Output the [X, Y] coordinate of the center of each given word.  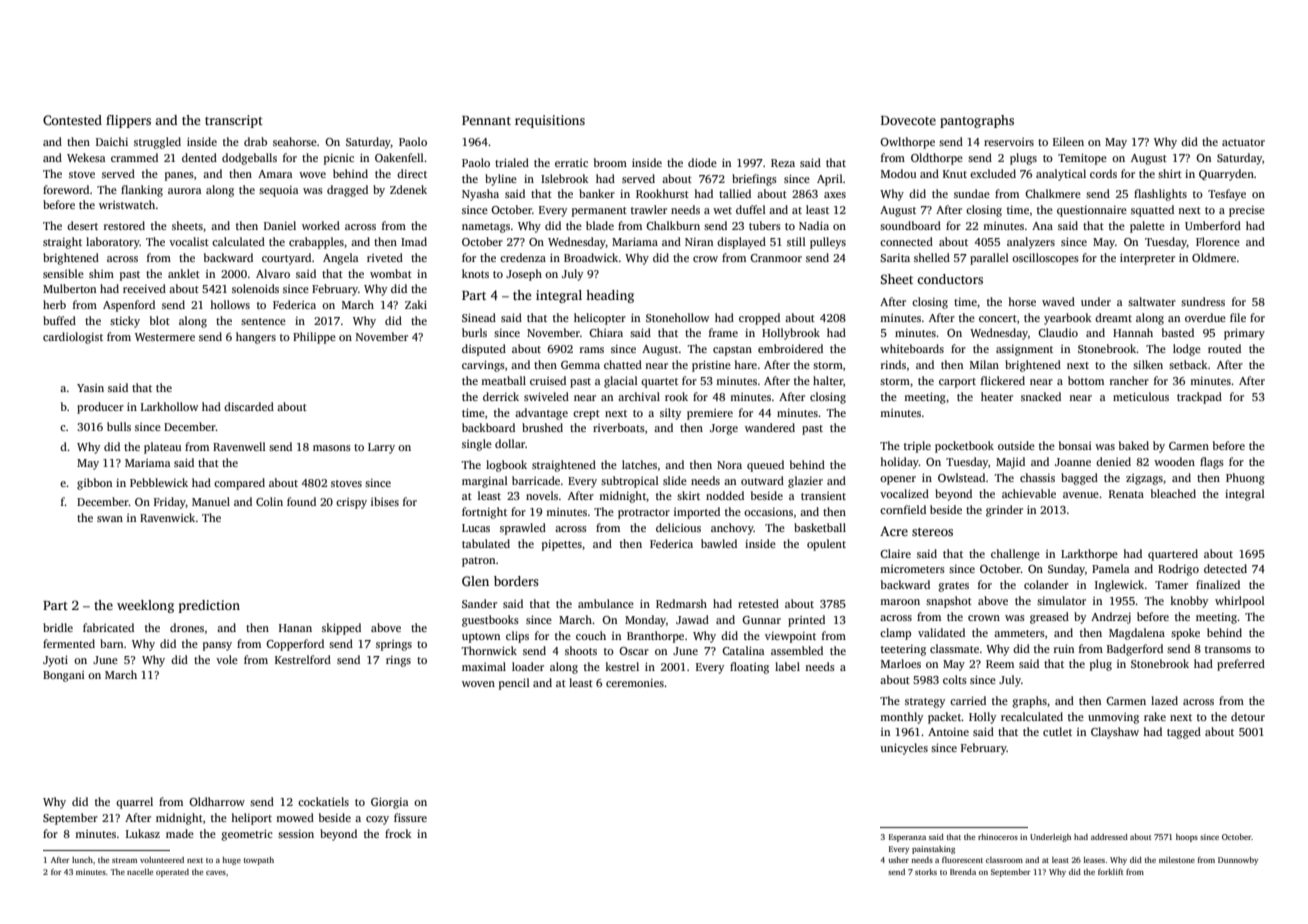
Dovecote [908, 120]
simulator [1061, 600]
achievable [1029, 493]
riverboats [619, 427]
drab [255, 141]
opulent [826, 545]
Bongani [64, 676]
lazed [1164, 700]
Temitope [1082, 159]
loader [528, 666]
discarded [249, 406]
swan [110, 519]
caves [216, 873]
